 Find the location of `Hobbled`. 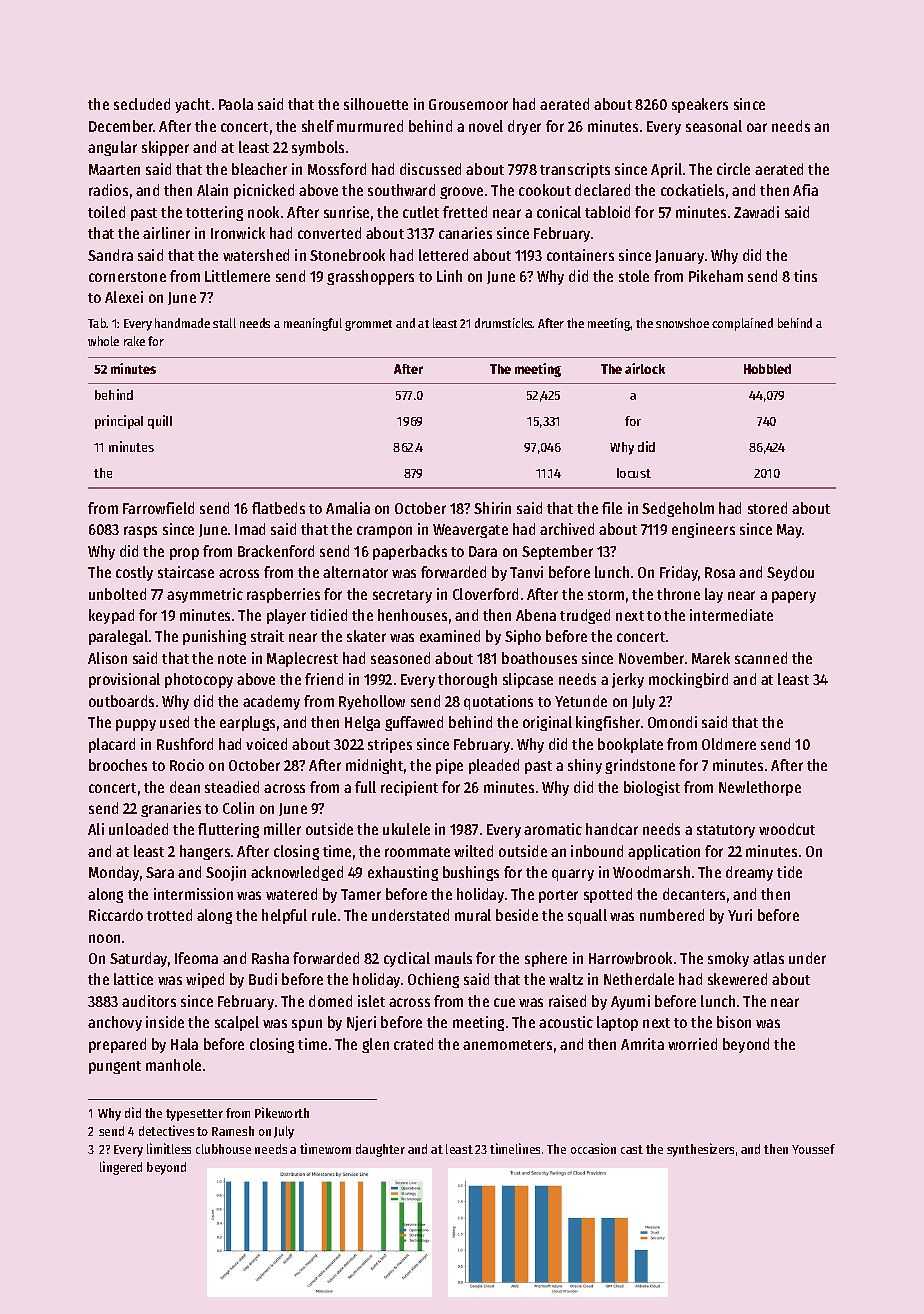

Hobbled is located at coordinates (767, 369).
